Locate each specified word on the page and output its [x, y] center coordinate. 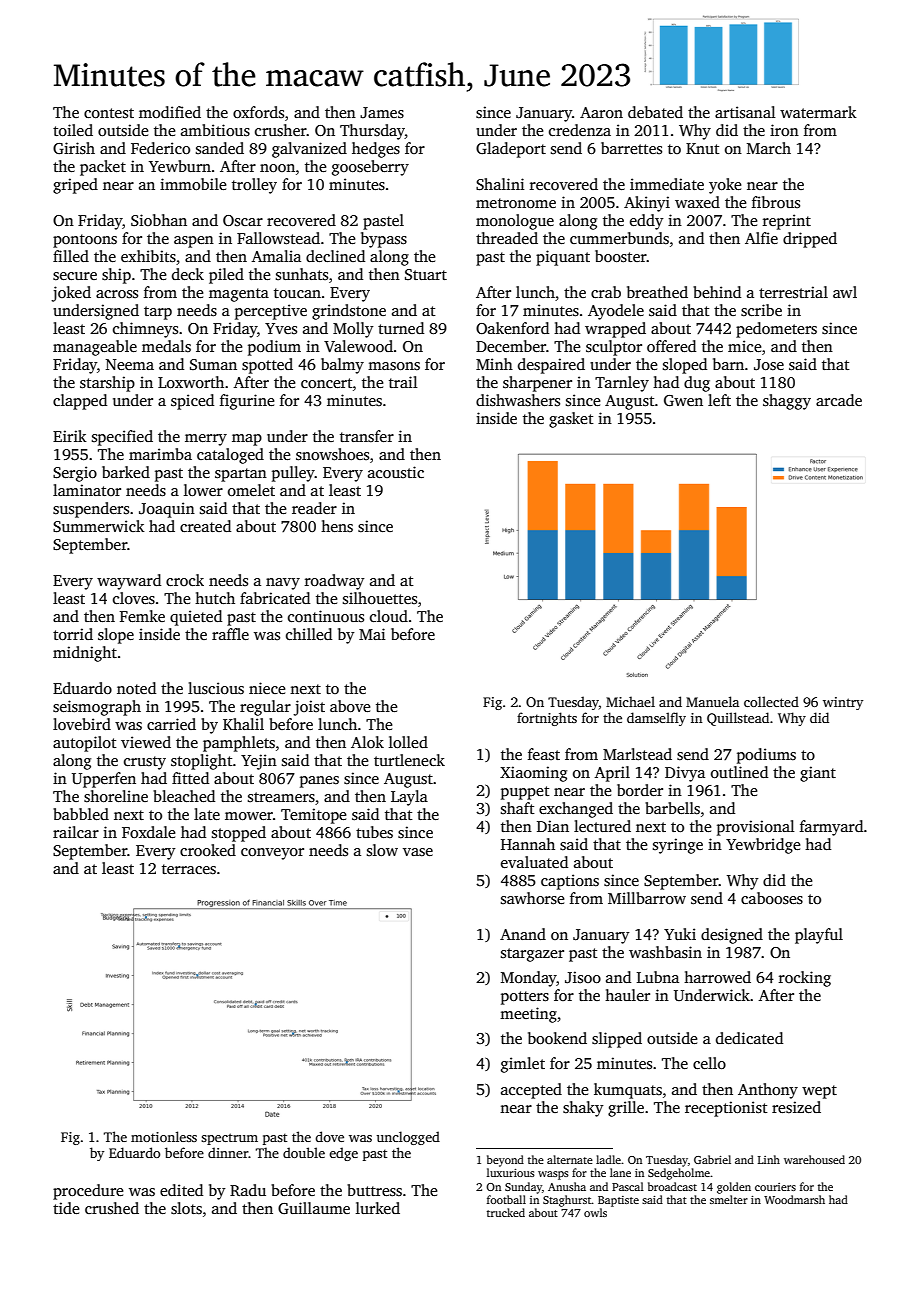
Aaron [601, 112]
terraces [189, 869]
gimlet [523, 1065]
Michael [630, 701]
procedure [88, 1192]
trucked [506, 1212]
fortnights [547, 719]
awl [845, 292]
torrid [73, 634]
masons [394, 366]
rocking [805, 979]
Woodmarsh [794, 1199]
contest [109, 113]
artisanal [745, 112]
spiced [192, 402]
